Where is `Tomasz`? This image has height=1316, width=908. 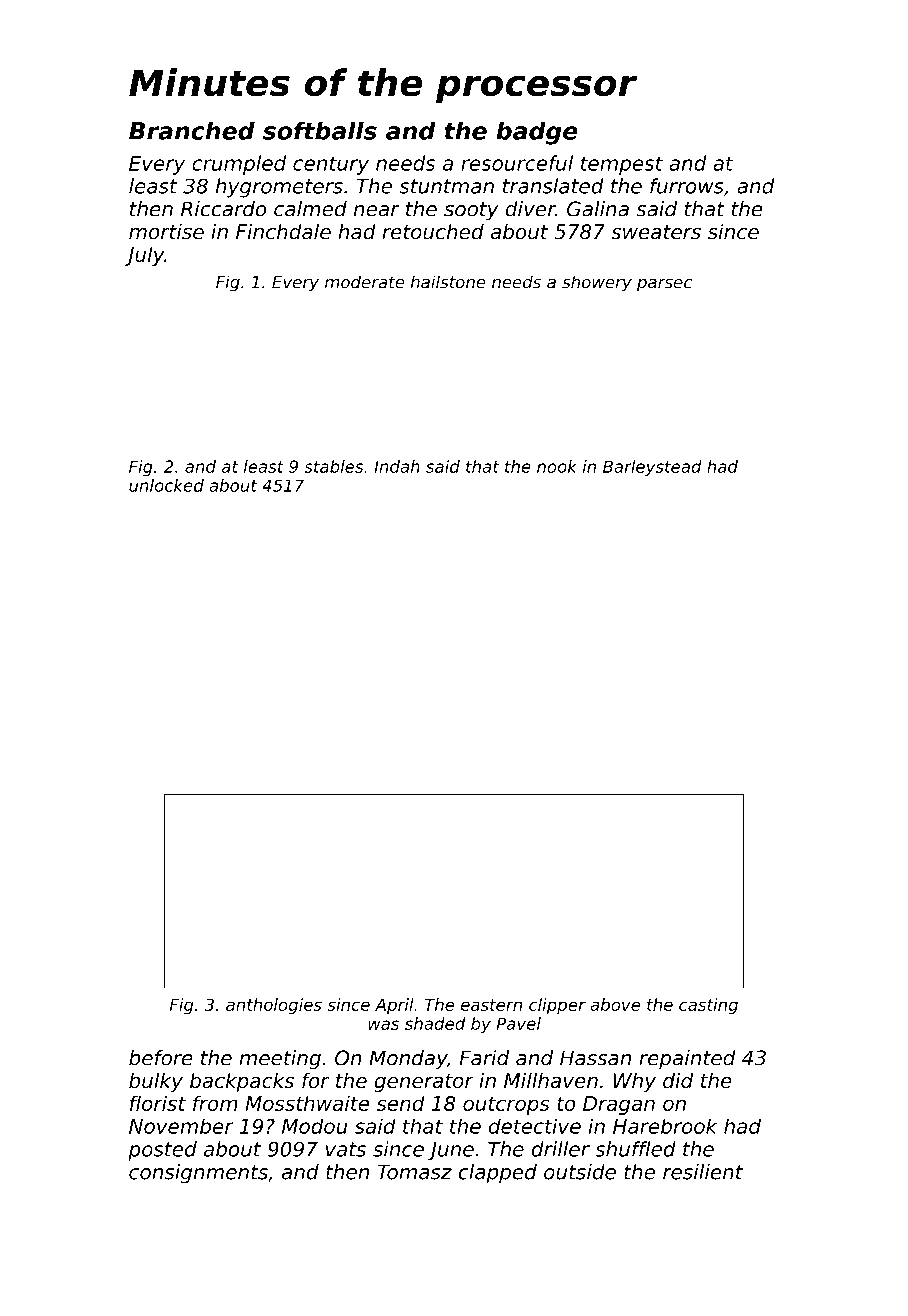 Tomasz is located at coordinates (415, 1172).
